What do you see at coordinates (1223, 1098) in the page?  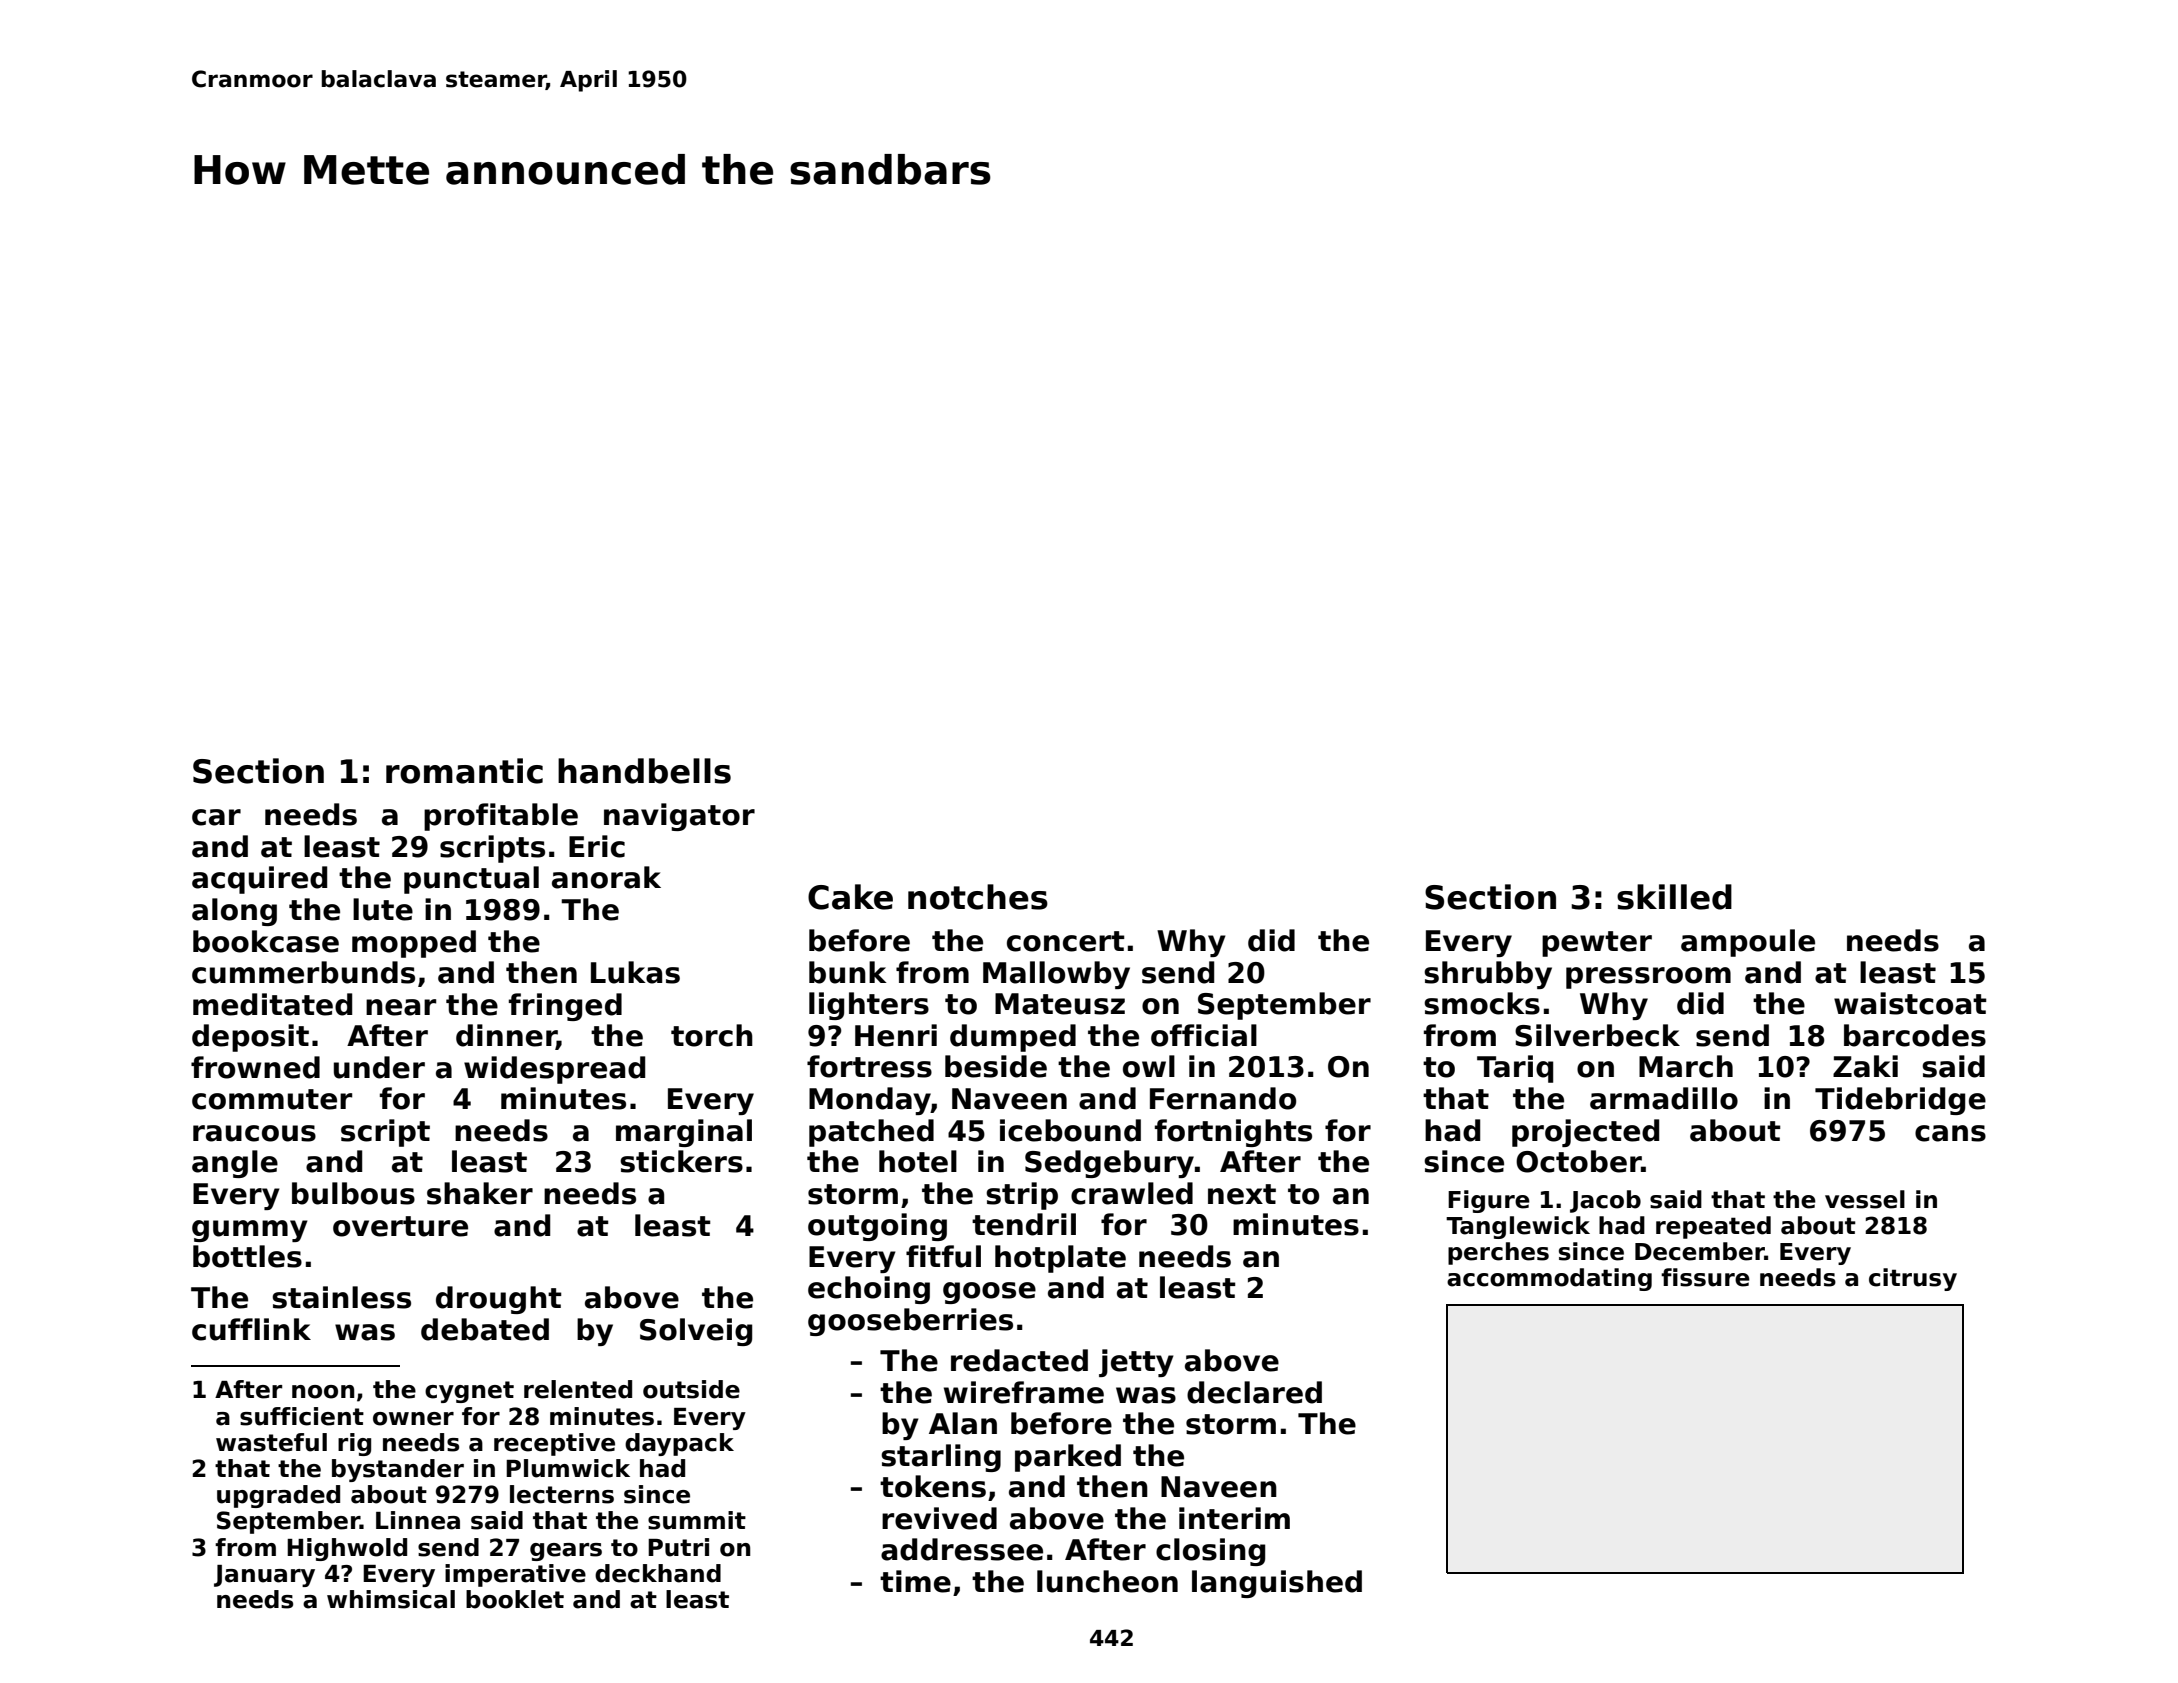 I see `Fernando` at bounding box center [1223, 1098].
